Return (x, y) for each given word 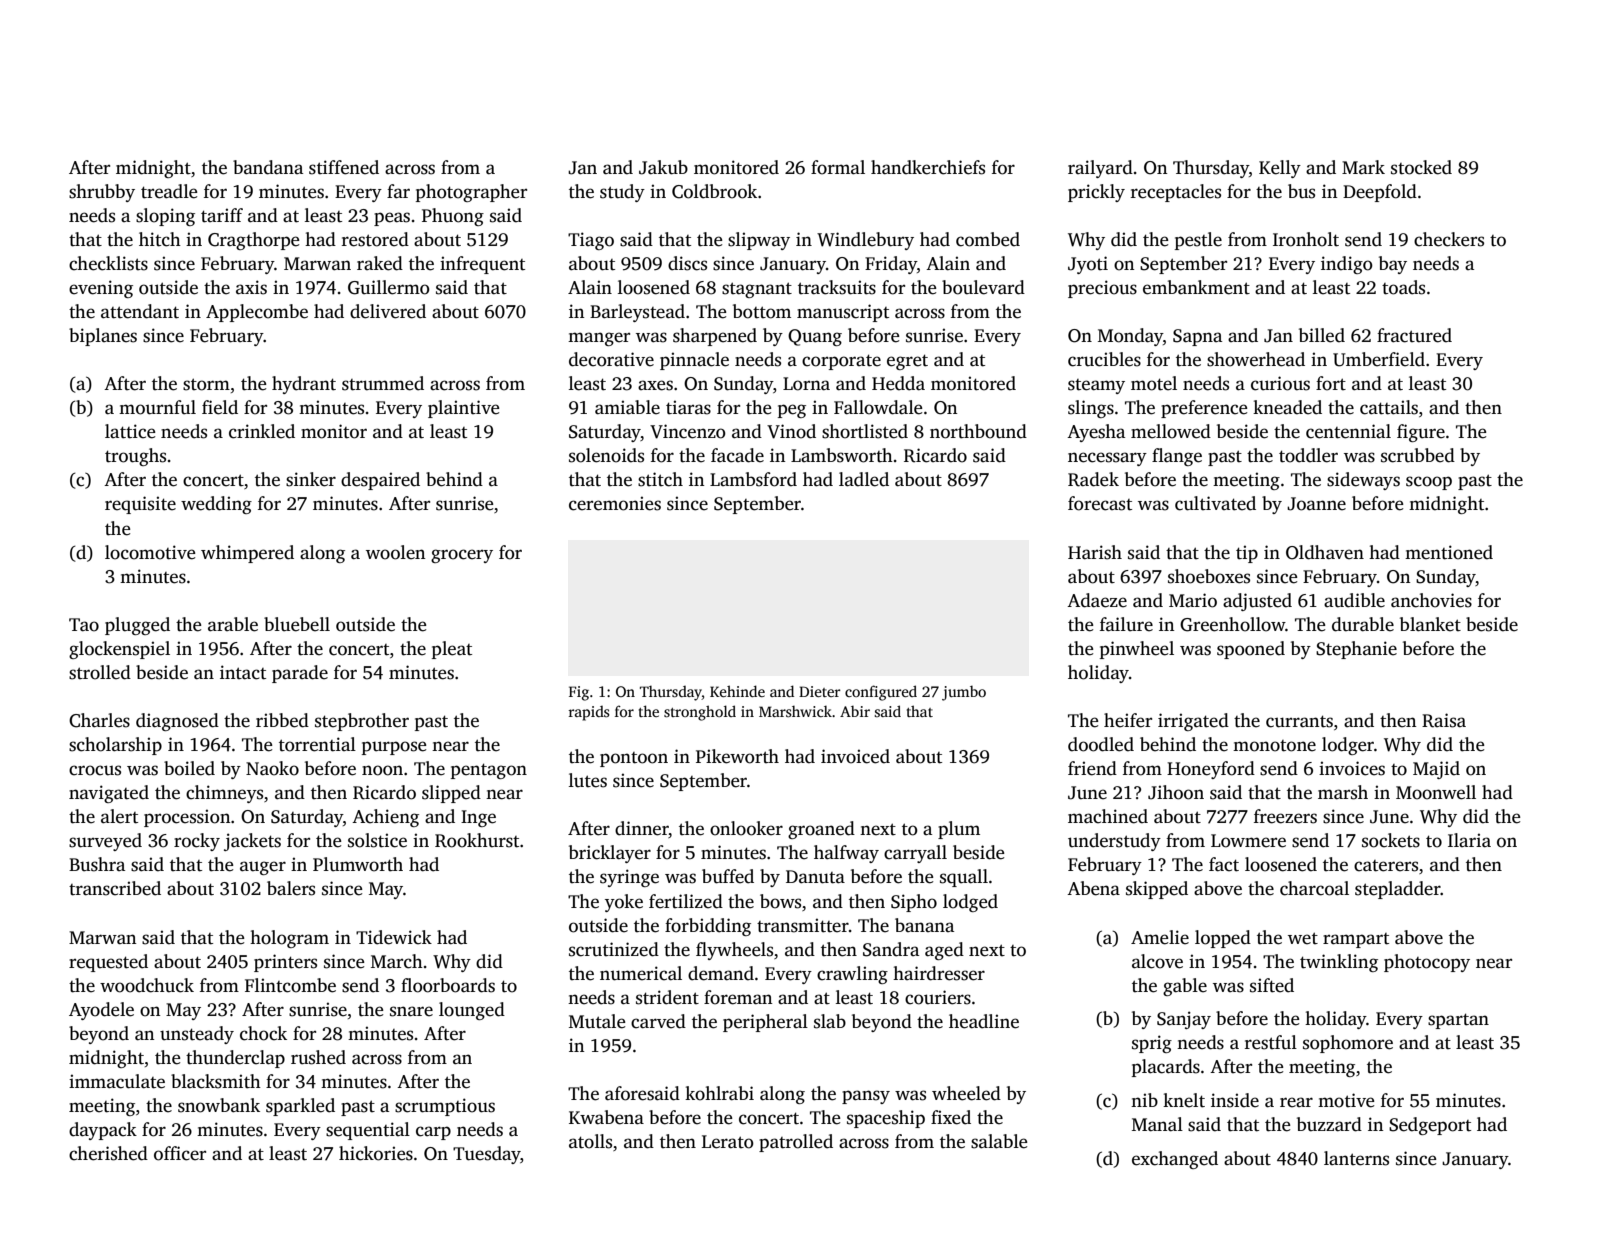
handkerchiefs (928, 167)
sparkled (300, 1107)
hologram (289, 939)
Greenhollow (1232, 624)
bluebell (297, 624)
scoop (1429, 483)
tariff (222, 215)
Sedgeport (1430, 1126)
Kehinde (737, 691)
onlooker (746, 828)
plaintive (464, 409)
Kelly (1280, 169)
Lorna (806, 384)
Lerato (728, 1142)
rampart (1356, 940)
